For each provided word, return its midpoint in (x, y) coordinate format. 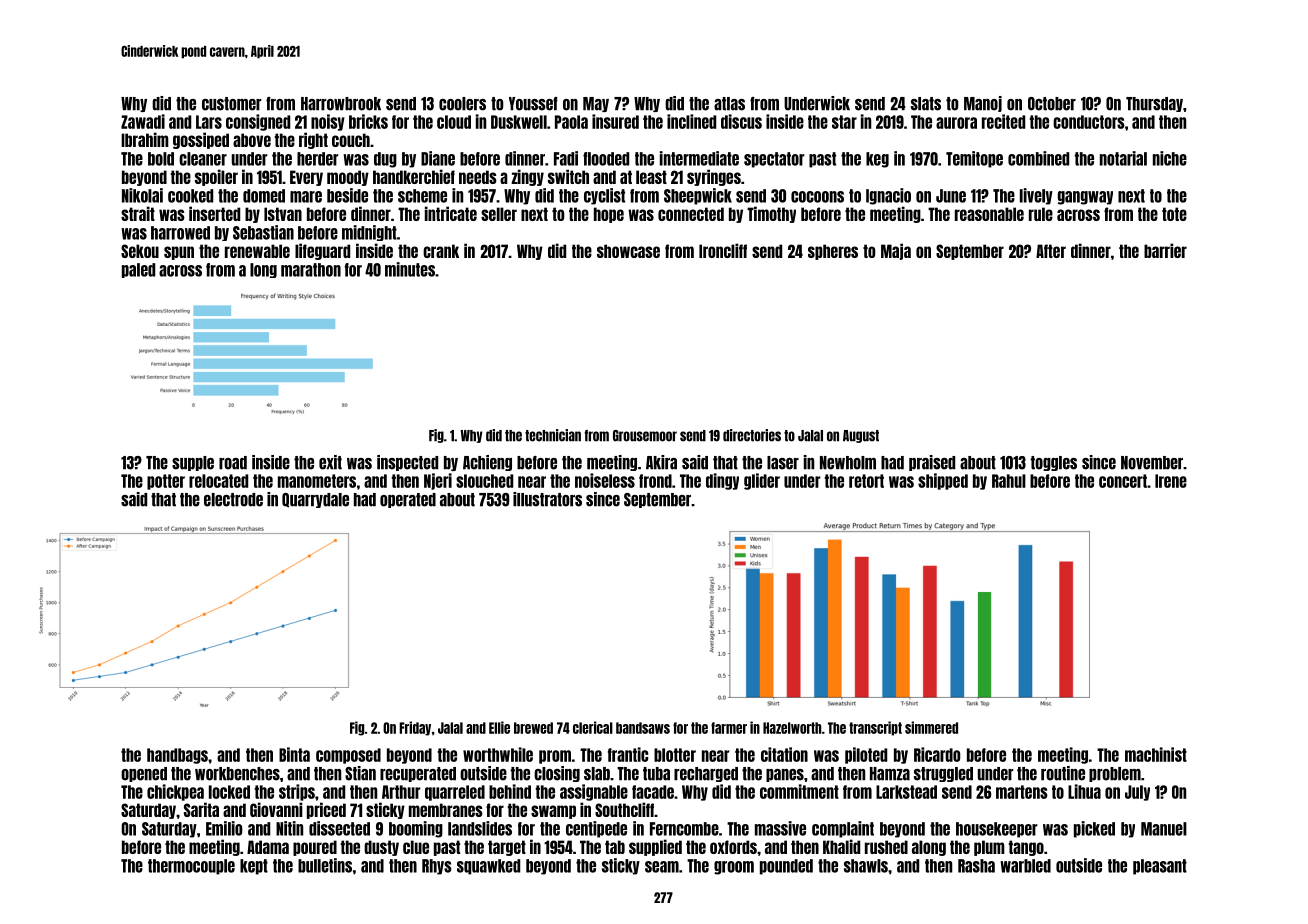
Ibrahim (145, 139)
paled (138, 270)
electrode (233, 500)
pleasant (1160, 867)
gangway (1085, 198)
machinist (1156, 754)
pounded (786, 867)
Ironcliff (723, 250)
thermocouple (191, 867)
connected (691, 214)
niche (1170, 158)
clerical (593, 727)
